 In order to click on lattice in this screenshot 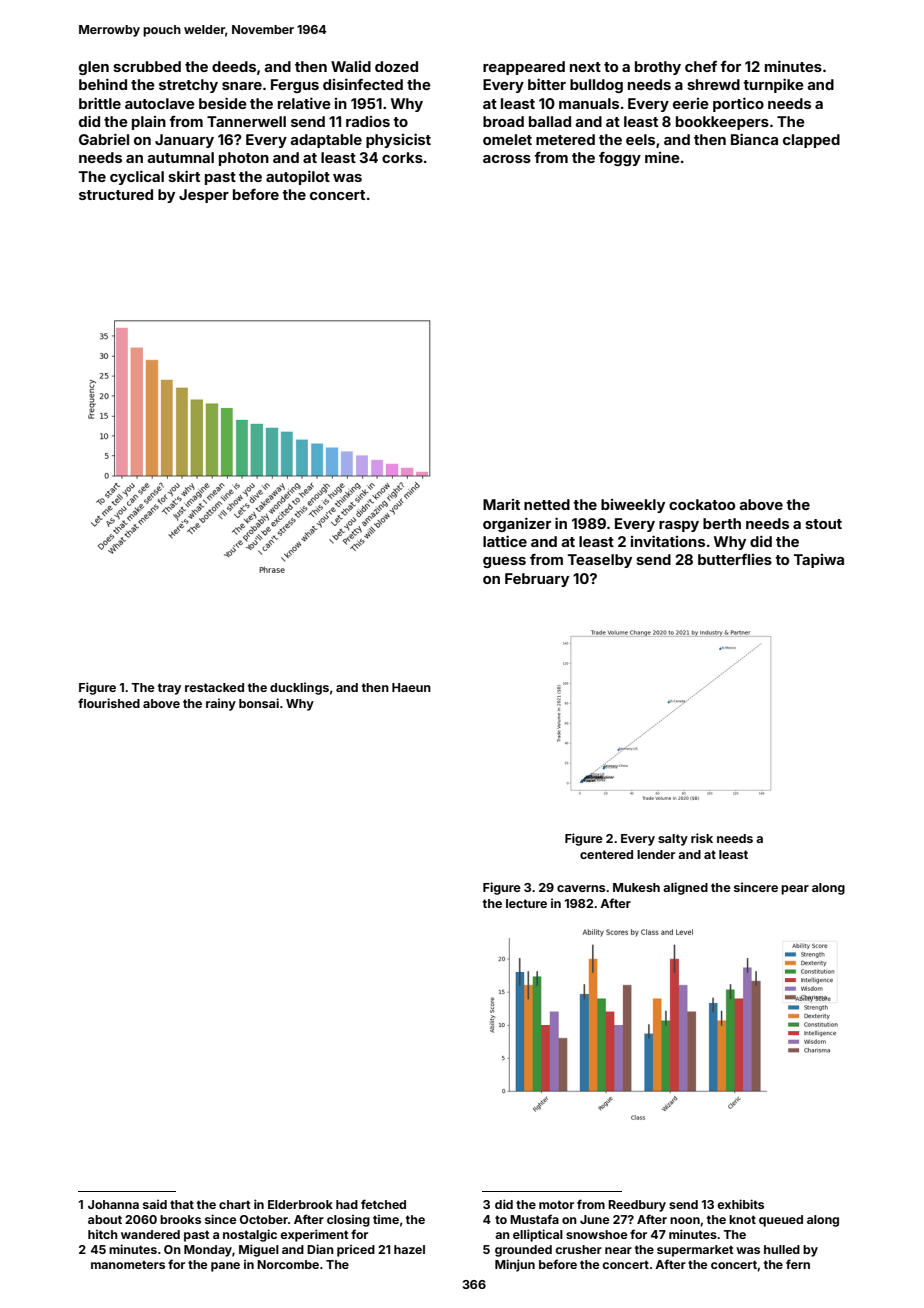, I will do `click(505, 541)`.
